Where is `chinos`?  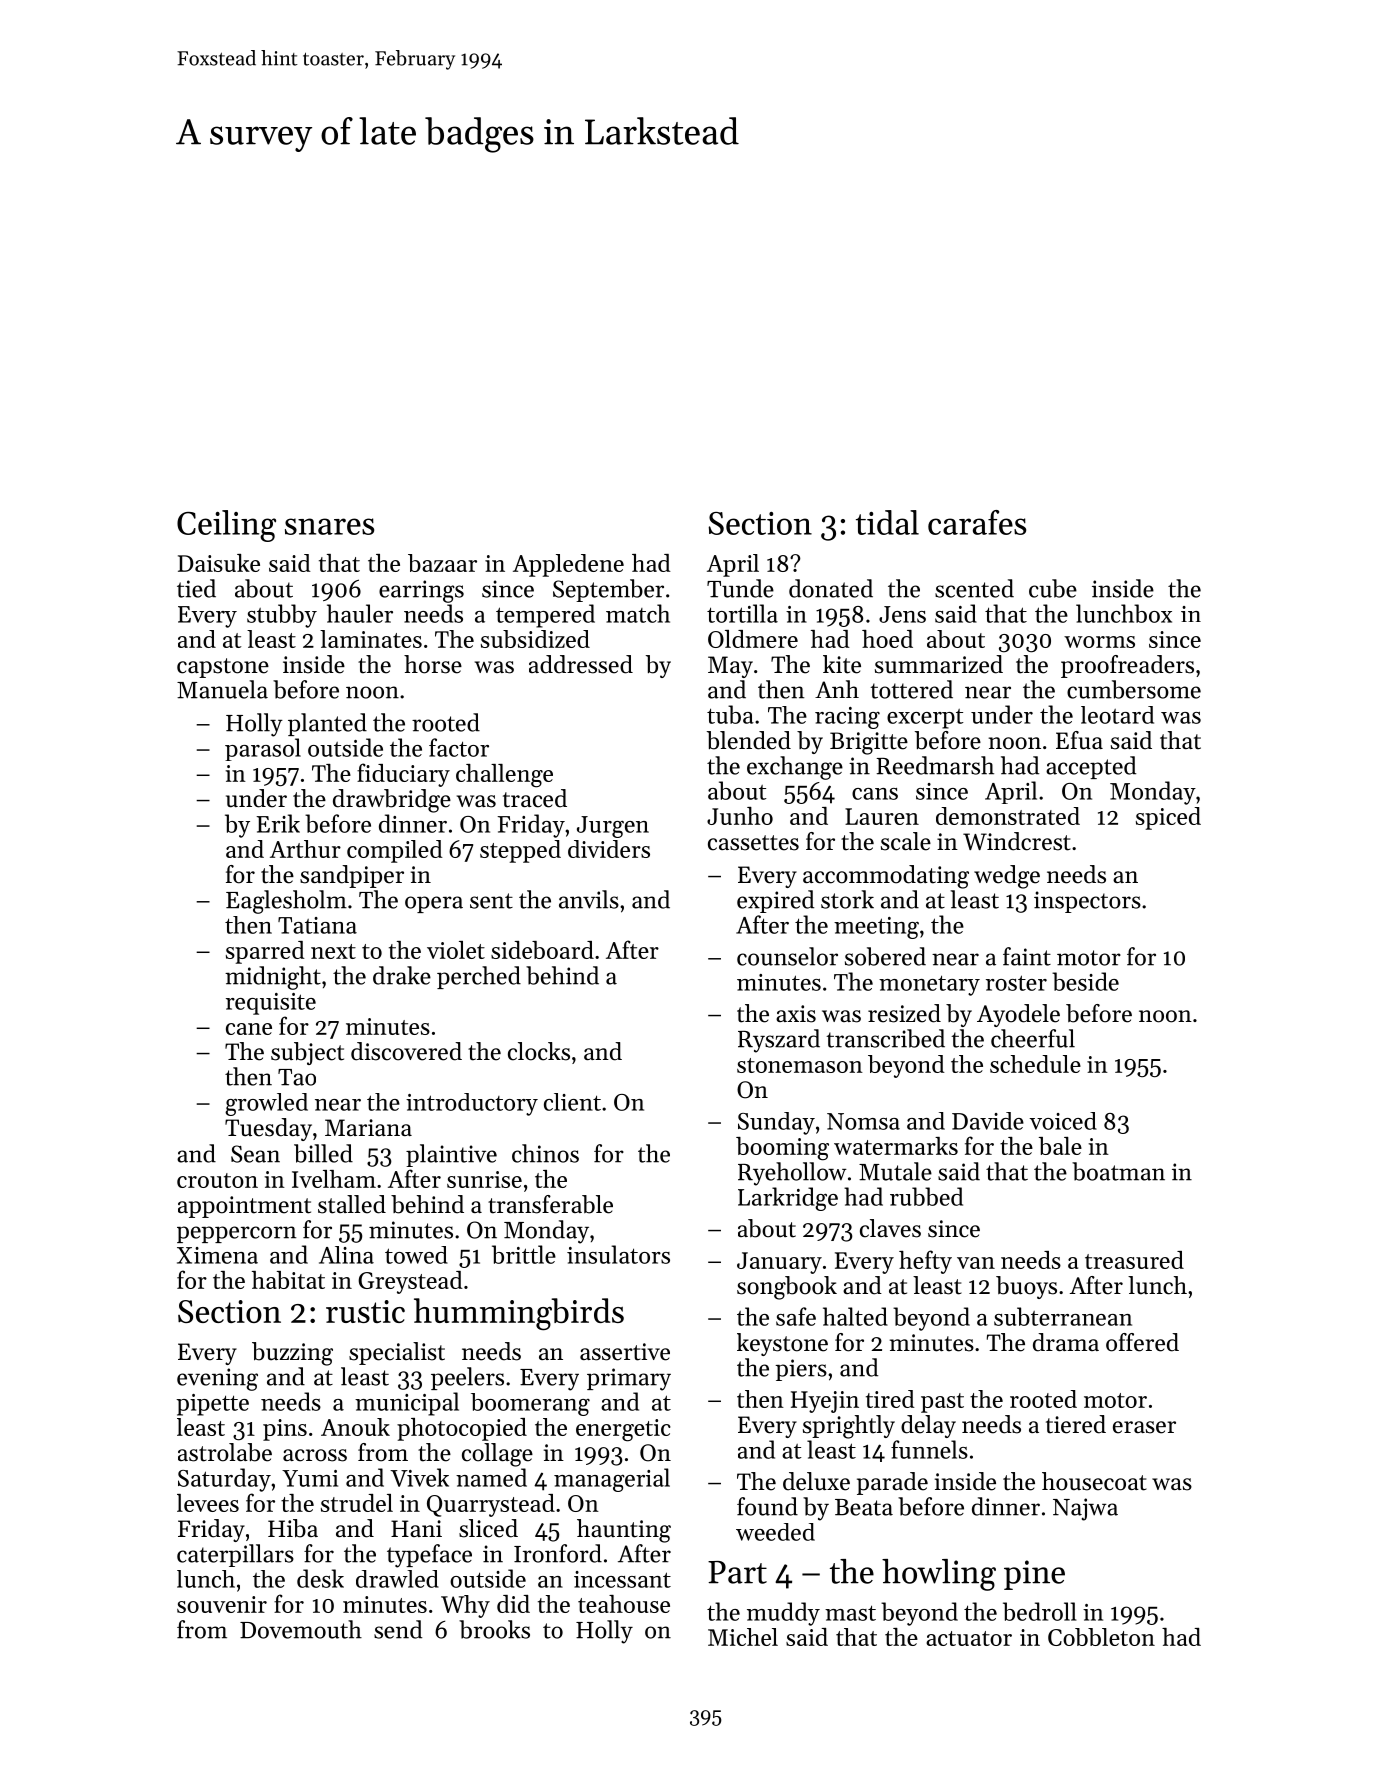 chinos is located at coordinates (545, 1153).
